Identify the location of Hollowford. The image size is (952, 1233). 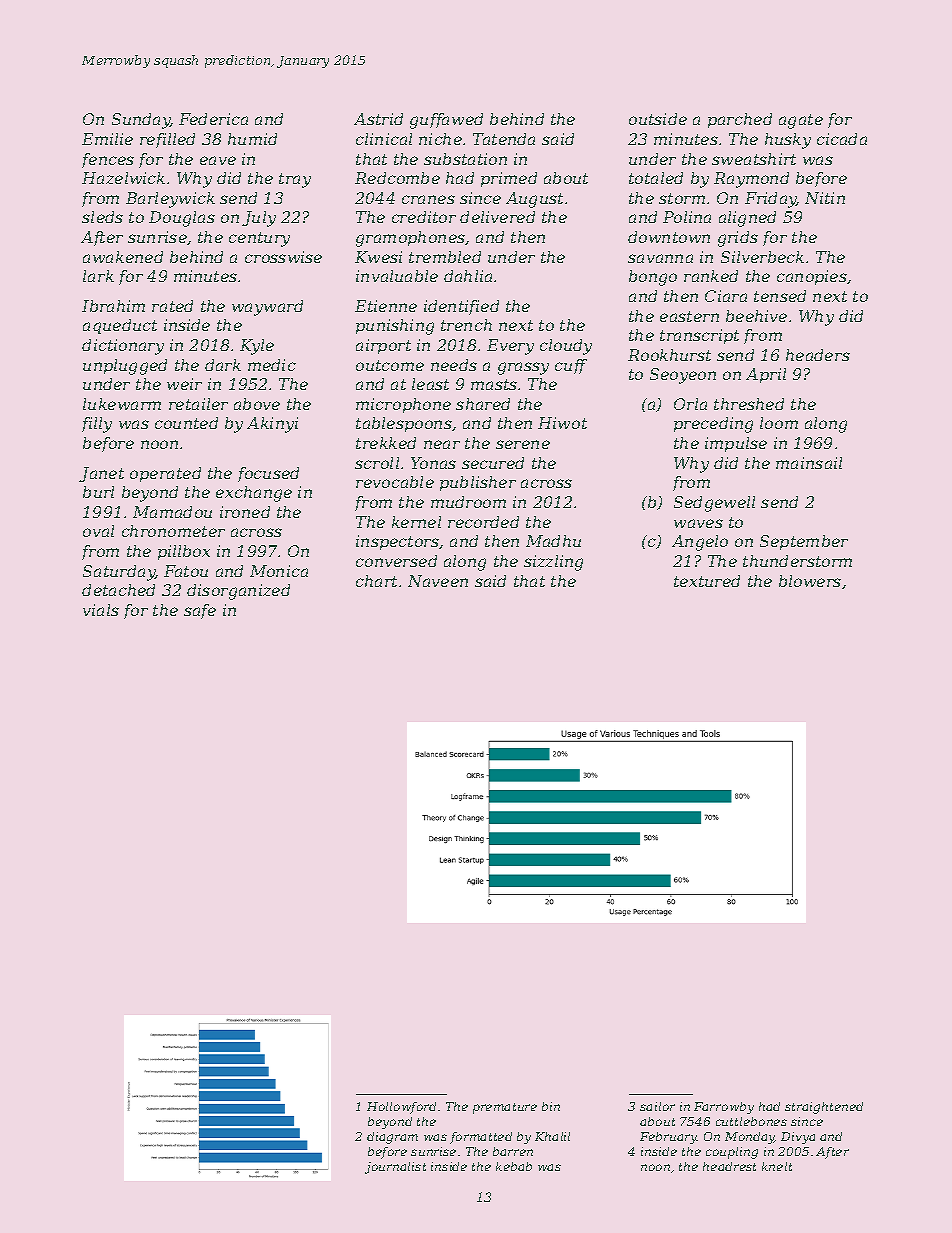
(401, 1108).
